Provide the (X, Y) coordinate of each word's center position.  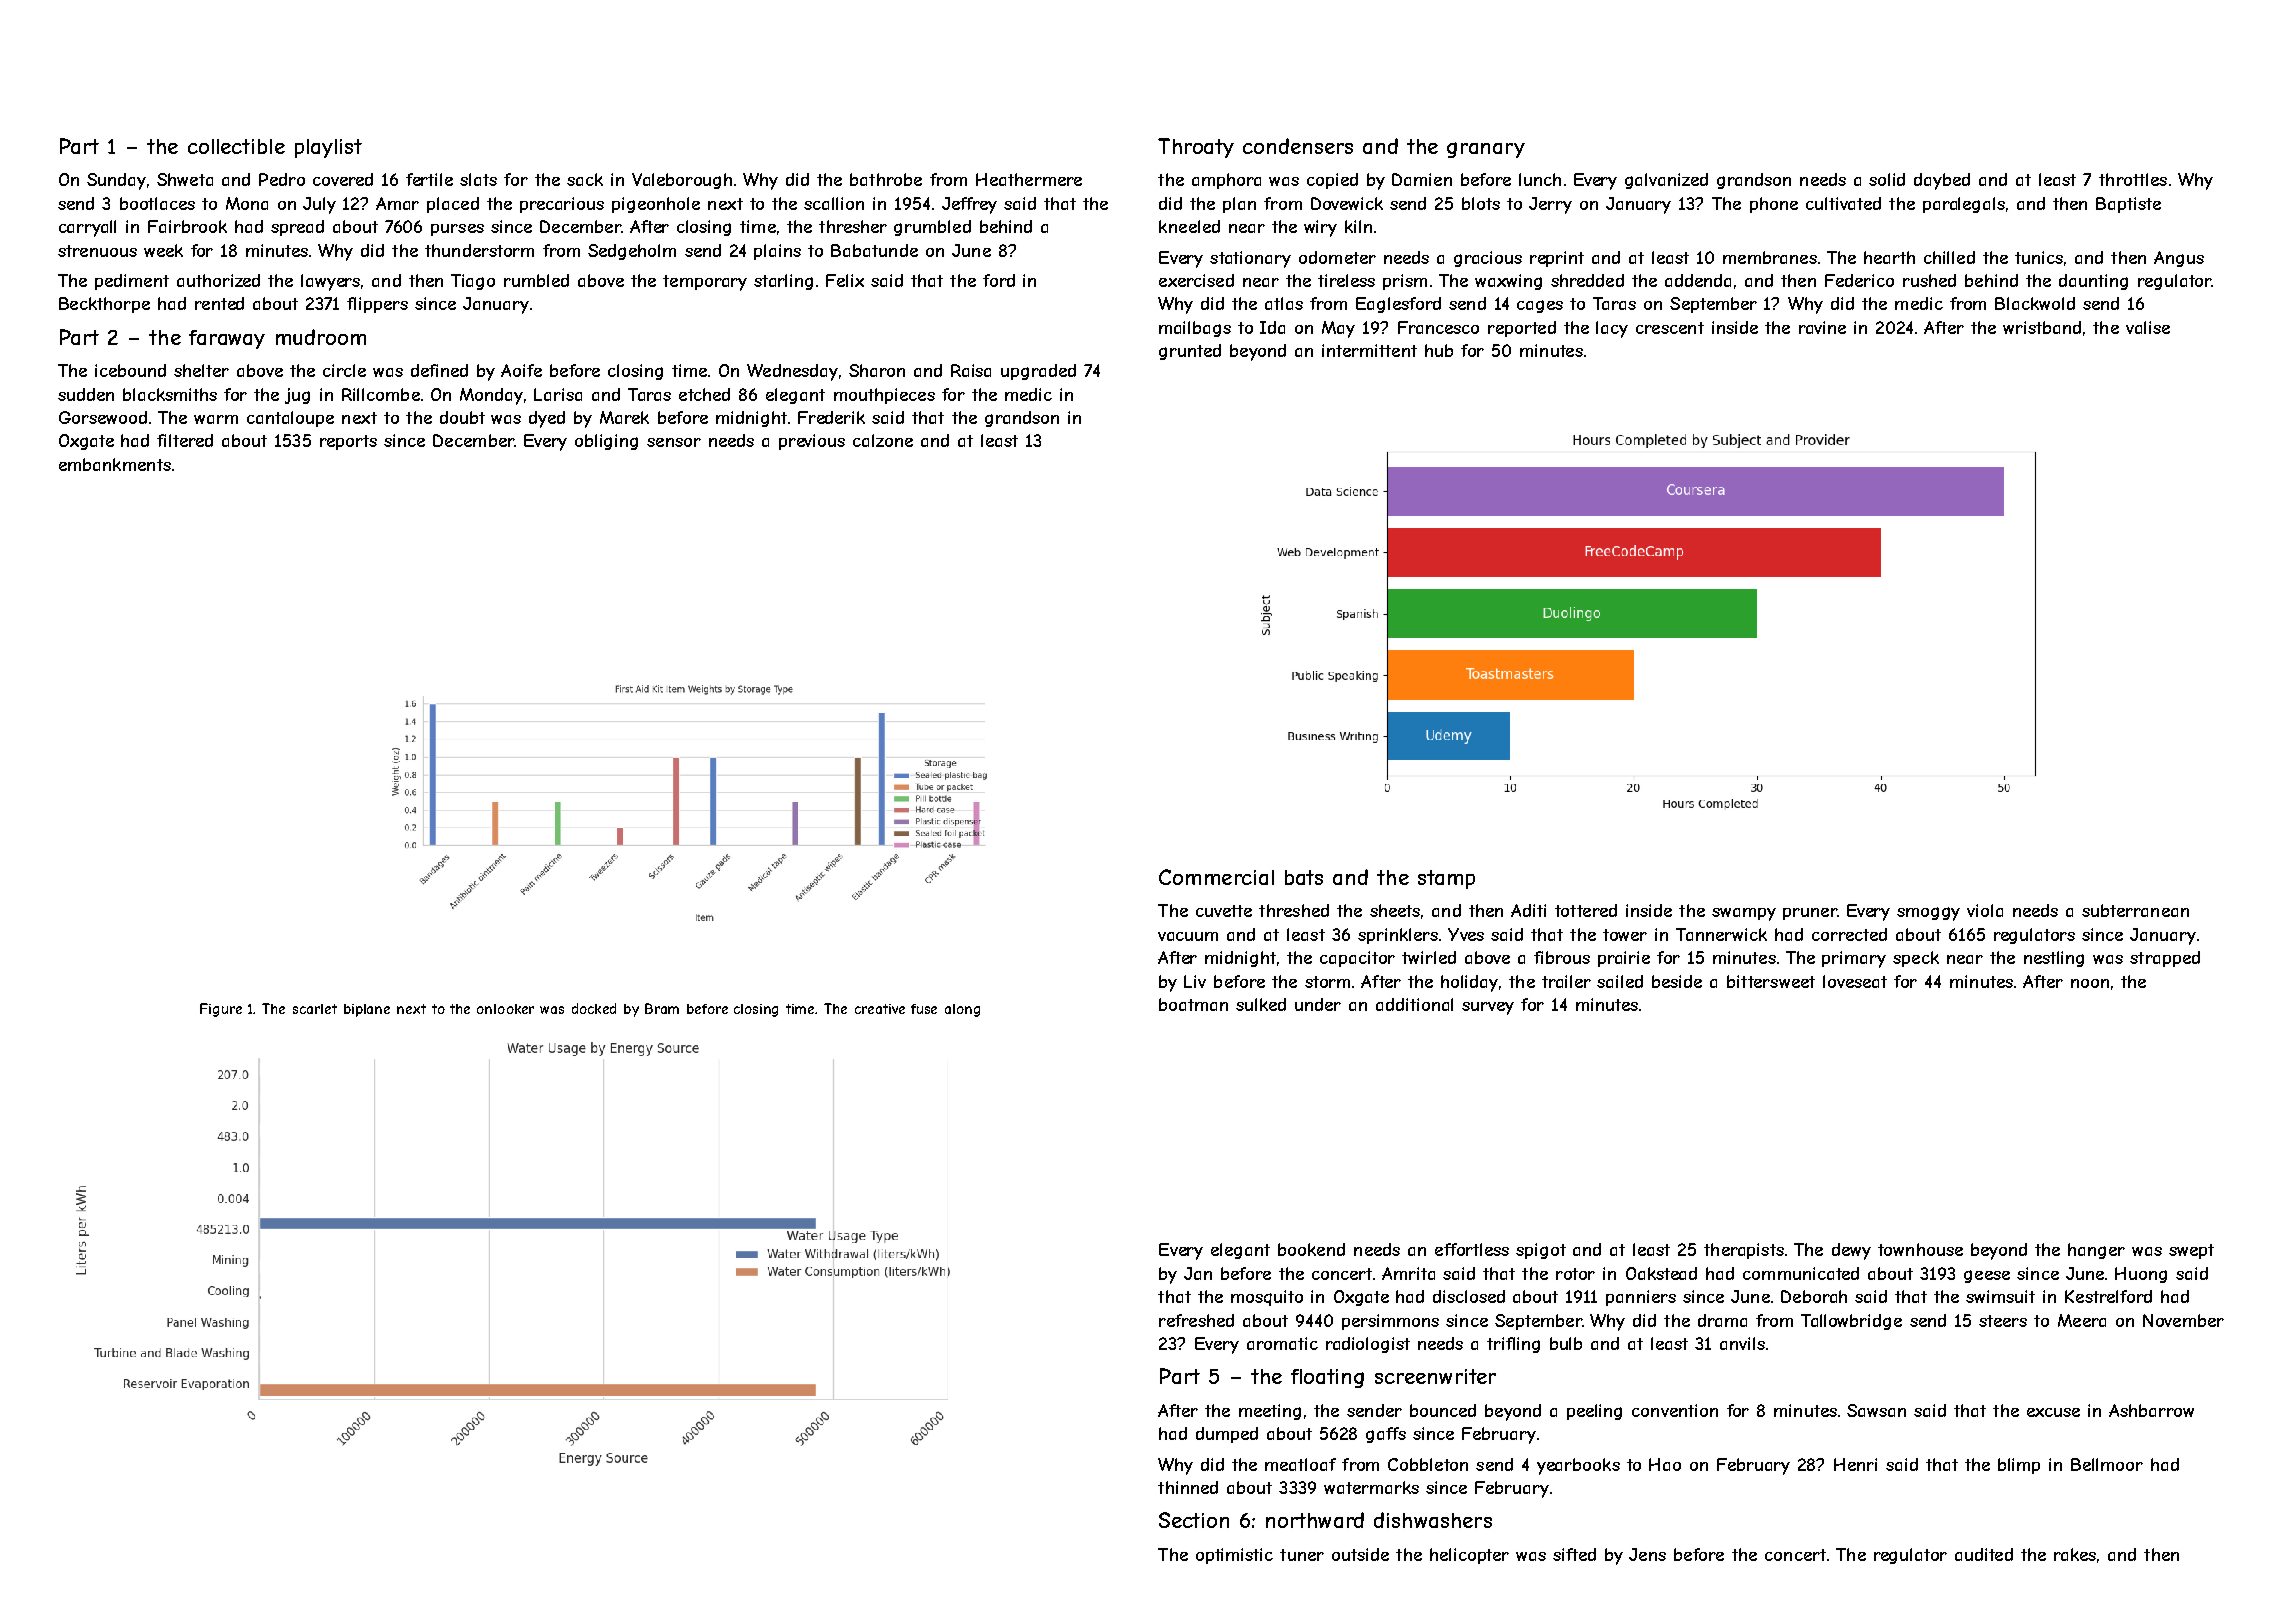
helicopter (1469, 1556)
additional (1414, 1004)
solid (1887, 179)
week (163, 250)
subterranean (2135, 910)
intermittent (1369, 350)
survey (1488, 1008)
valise (2148, 327)
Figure (221, 1010)
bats (1304, 877)
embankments (115, 464)
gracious (1488, 259)
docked (594, 1008)
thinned (1188, 1487)
